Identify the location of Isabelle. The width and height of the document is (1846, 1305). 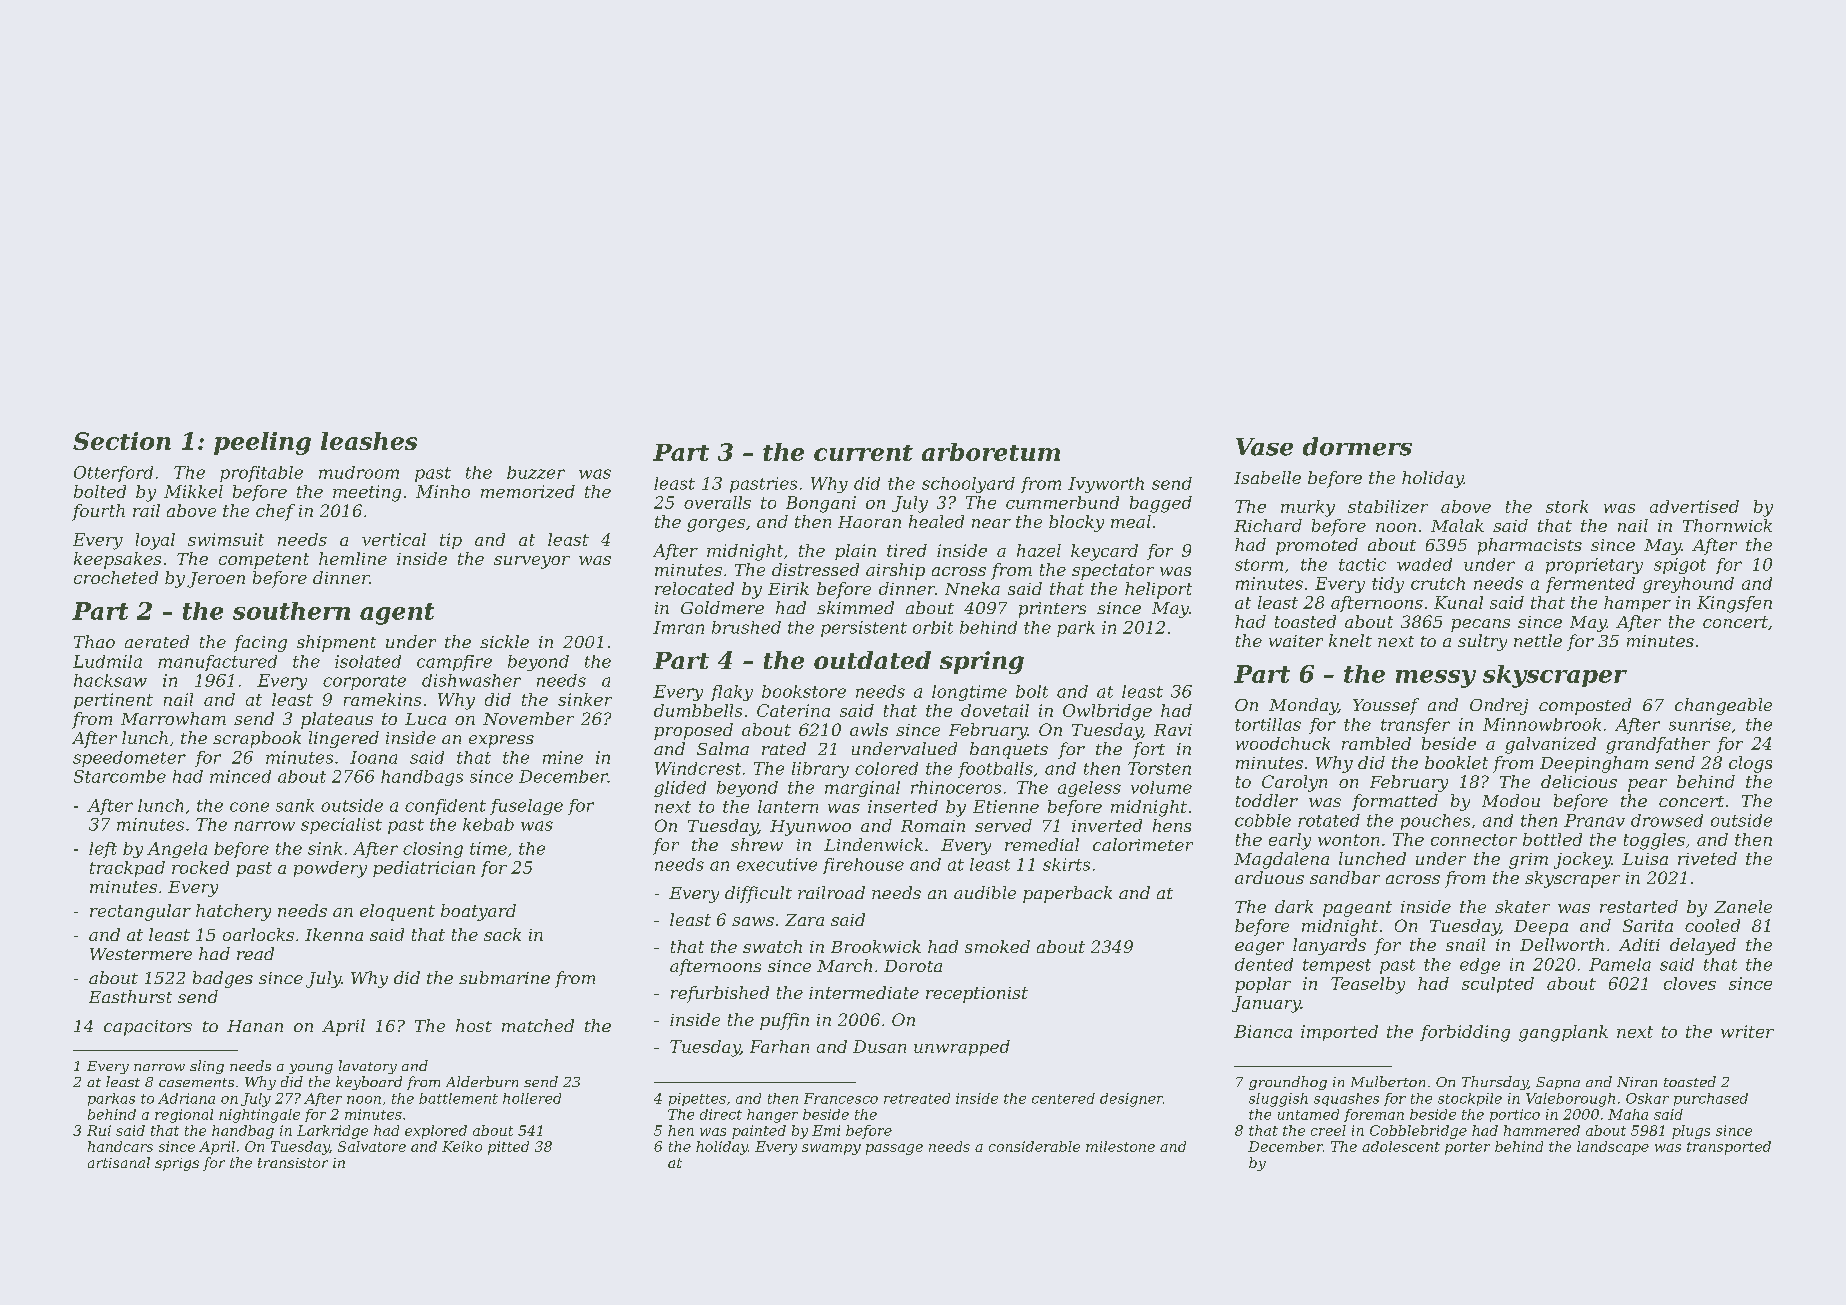
(1267, 477).
